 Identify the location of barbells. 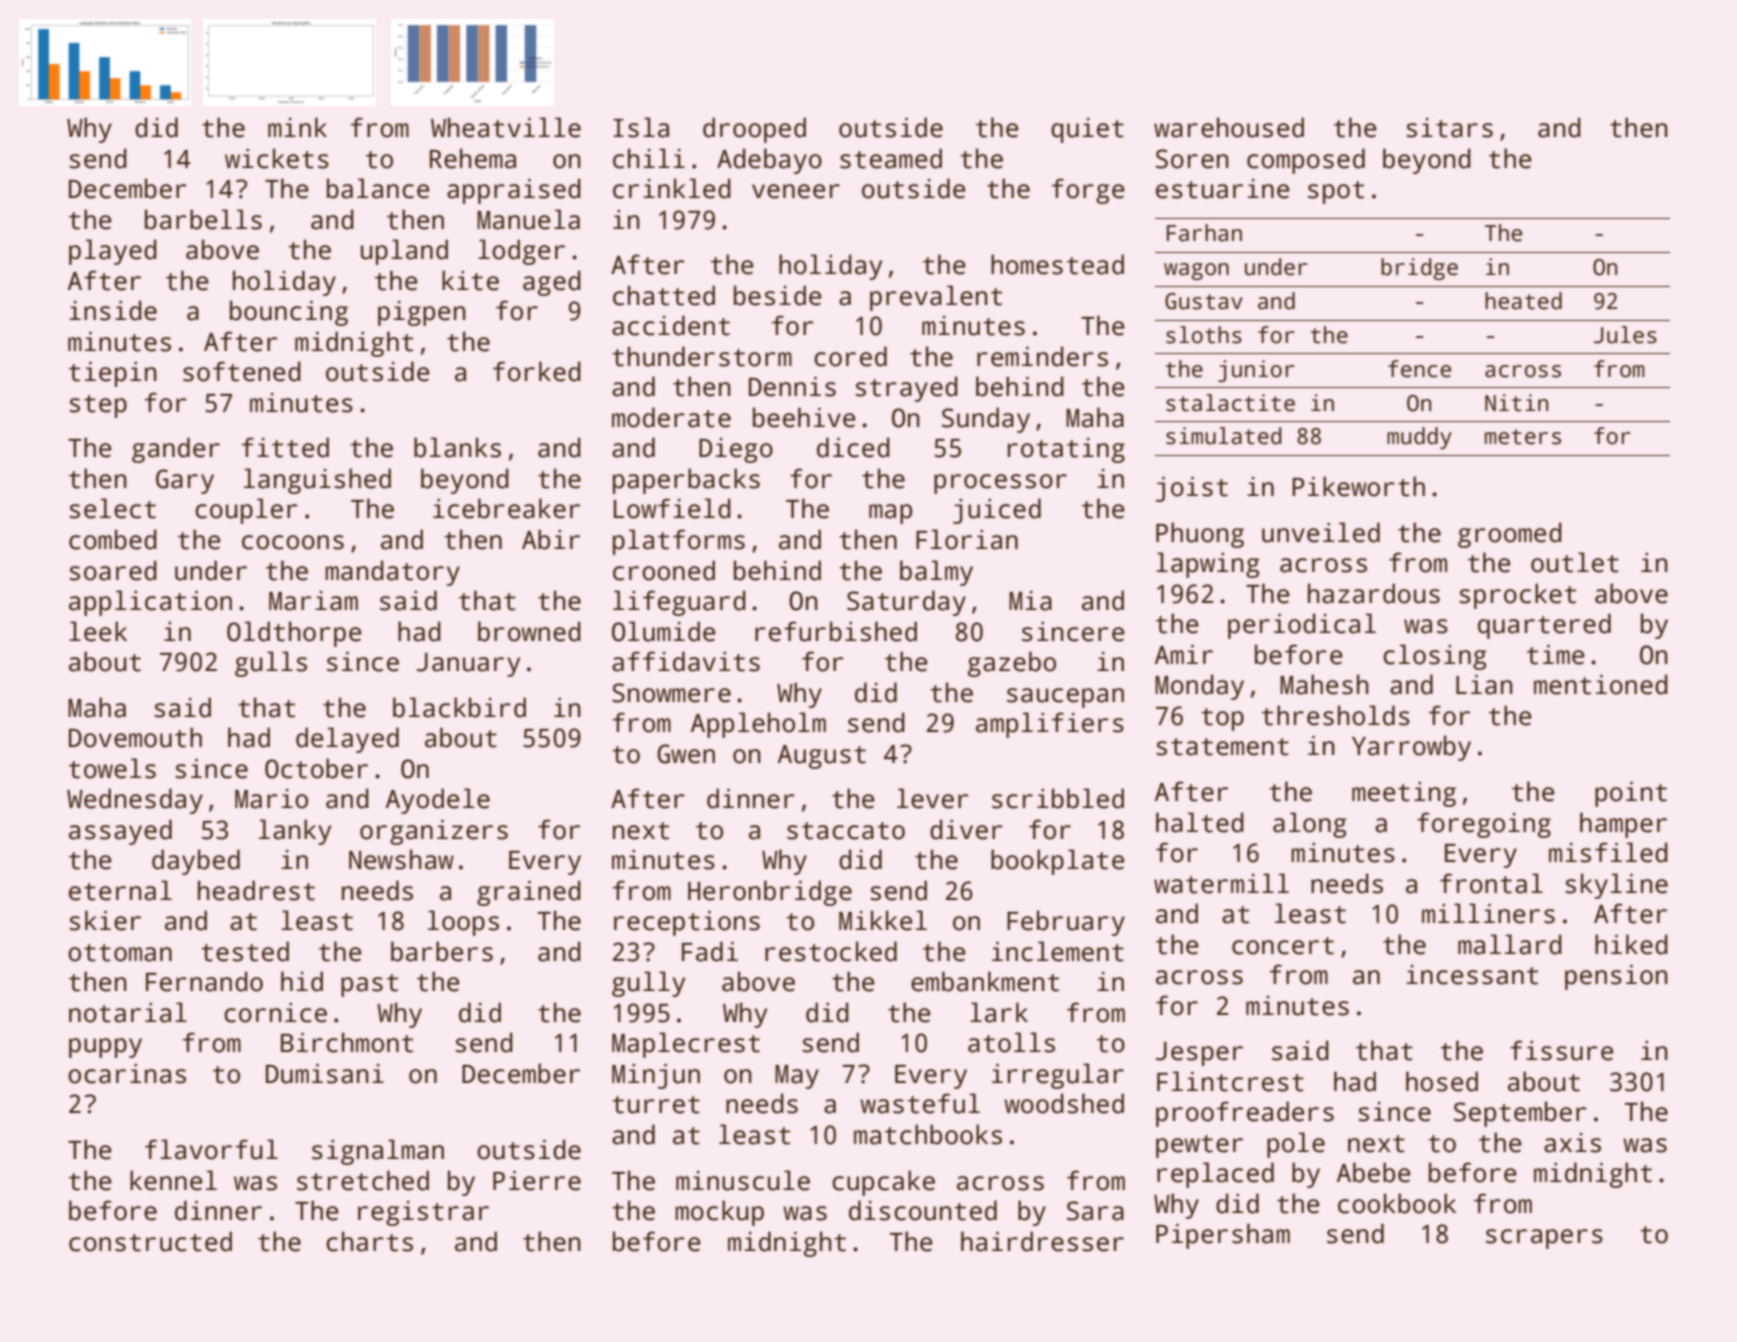
(203, 219).
